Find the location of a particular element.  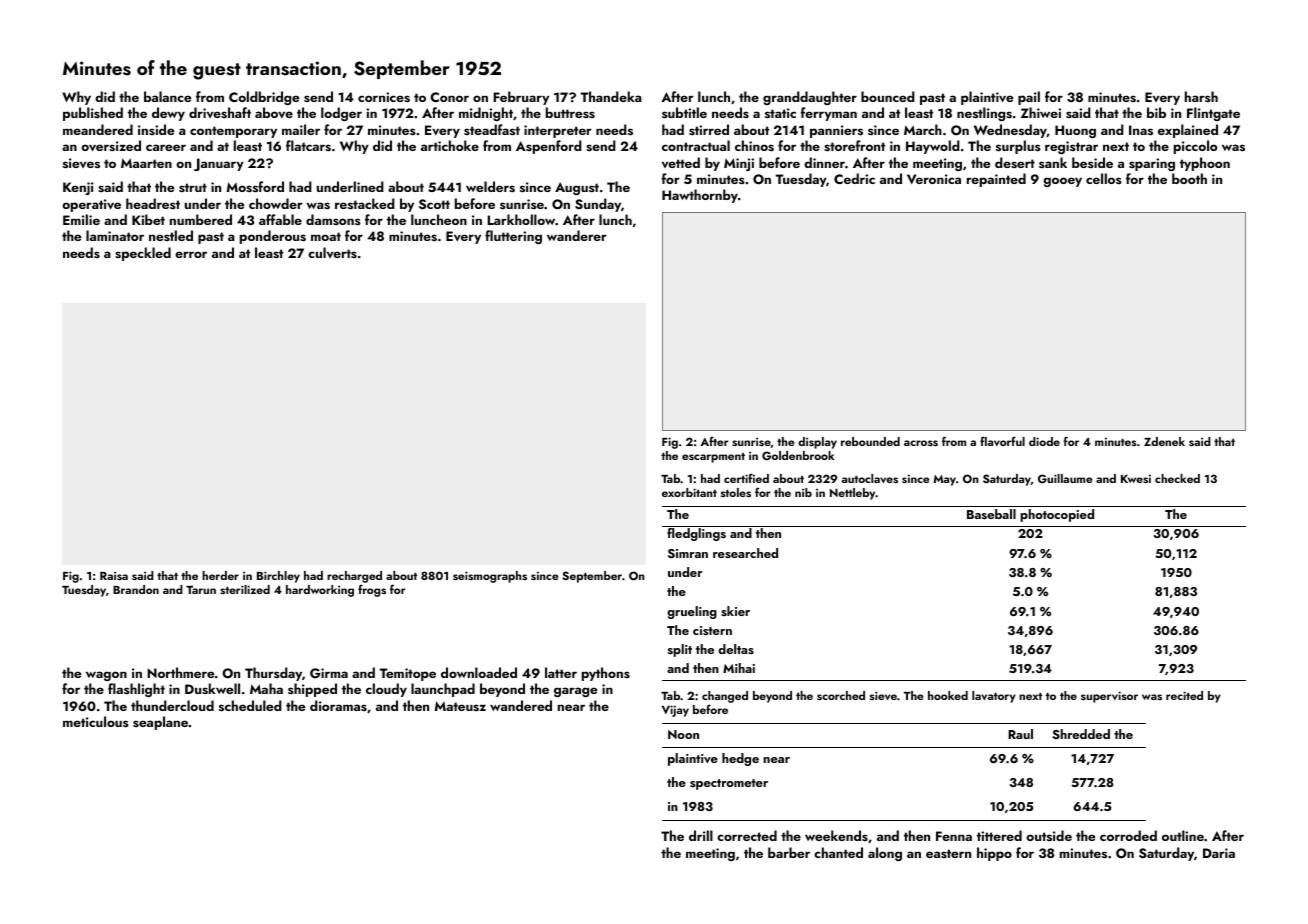

May is located at coordinates (944, 480).
